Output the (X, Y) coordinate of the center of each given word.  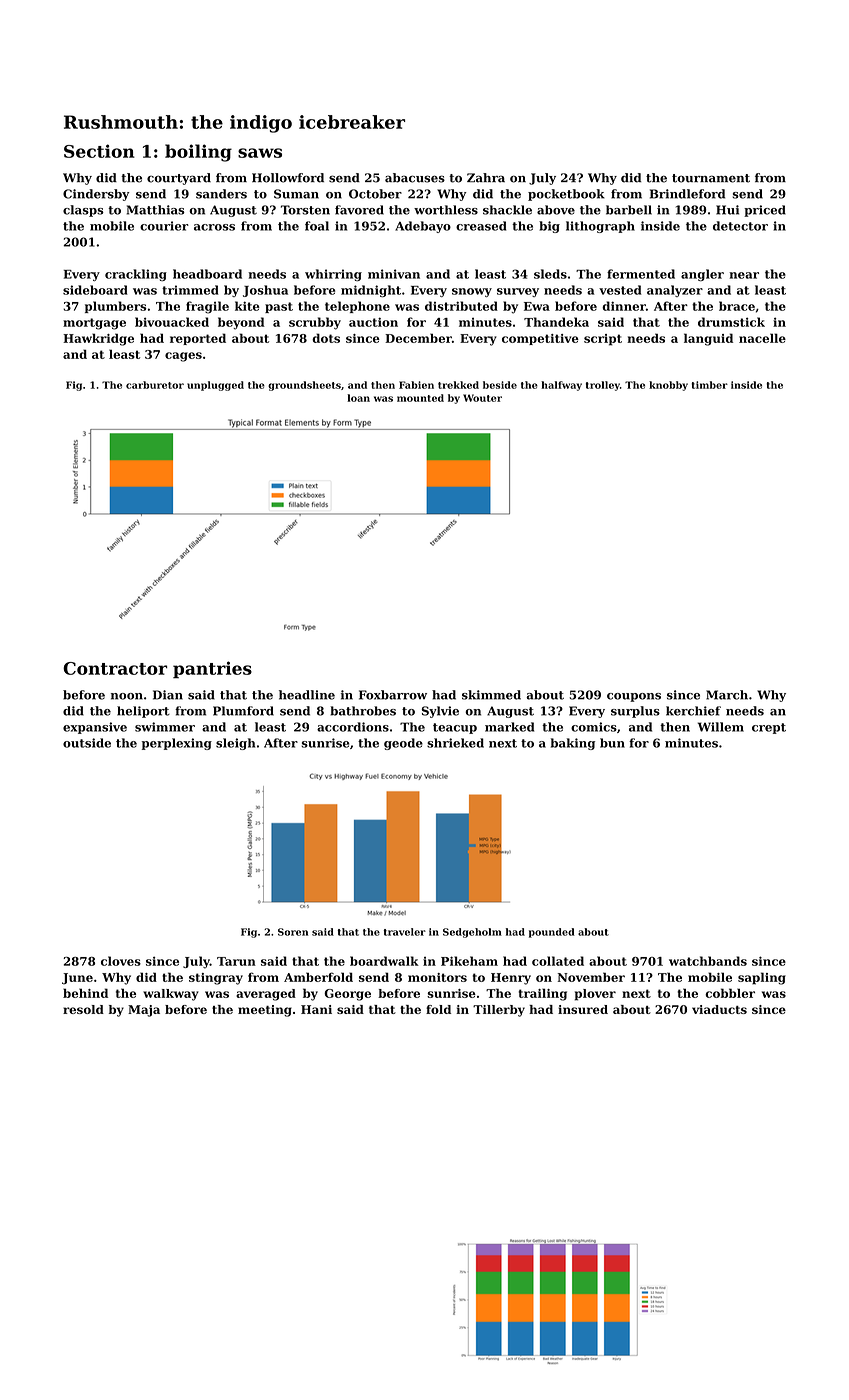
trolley (603, 386)
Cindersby (96, 195)
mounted (420, 398)
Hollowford (288, 178)
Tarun (236, 961)
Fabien (416, 385)
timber (710, 385)
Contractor (115, 668)
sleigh (235, 744)
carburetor (155, 385)
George (347, 995)
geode (403, 744)
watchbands (708, 961)
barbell (629, 210)
